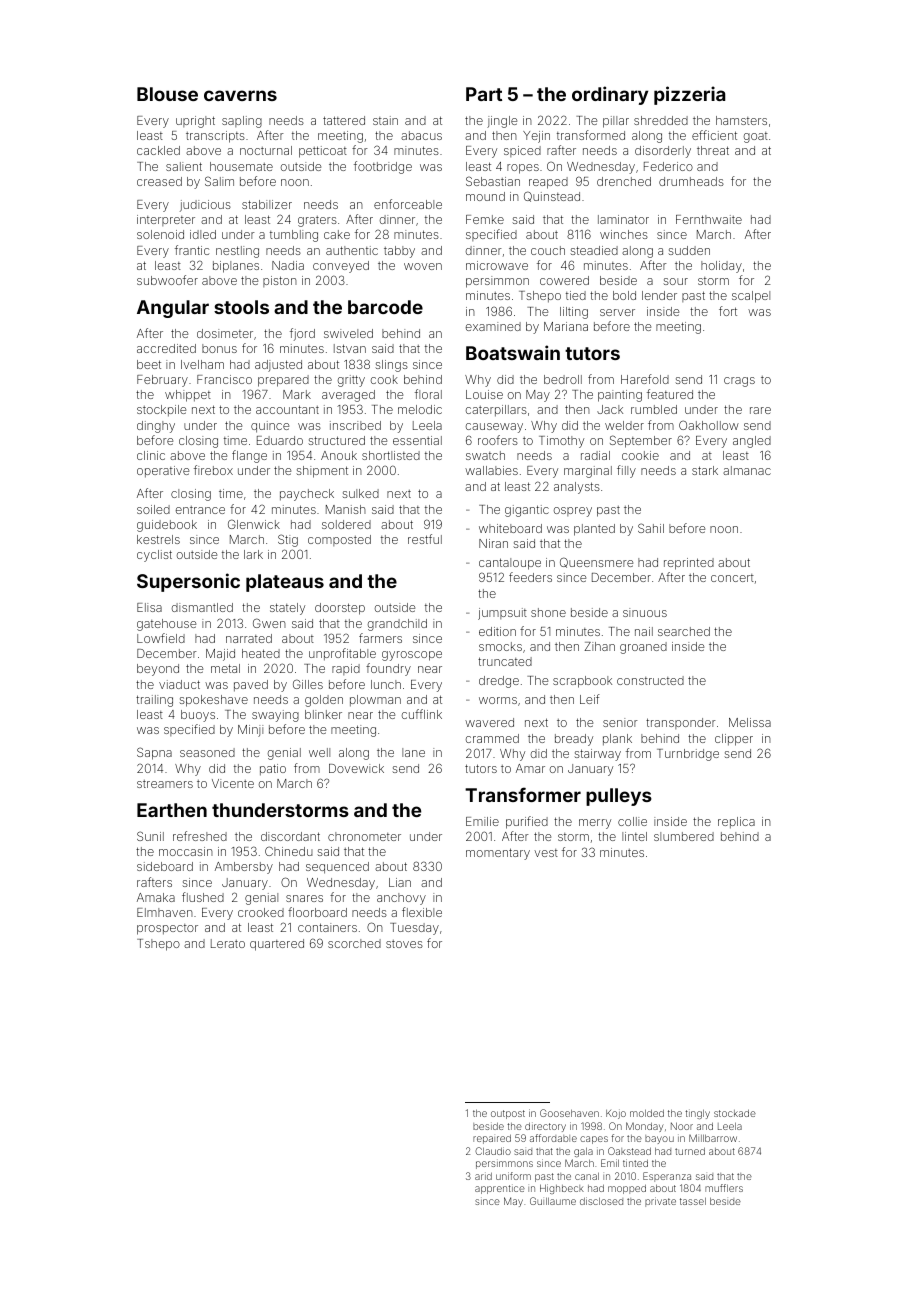 The width and height of the image is (908, 1316). What do you see at coordinates (344, 120) in the image?
I see `tattered` at bounding box center [344, 120].
